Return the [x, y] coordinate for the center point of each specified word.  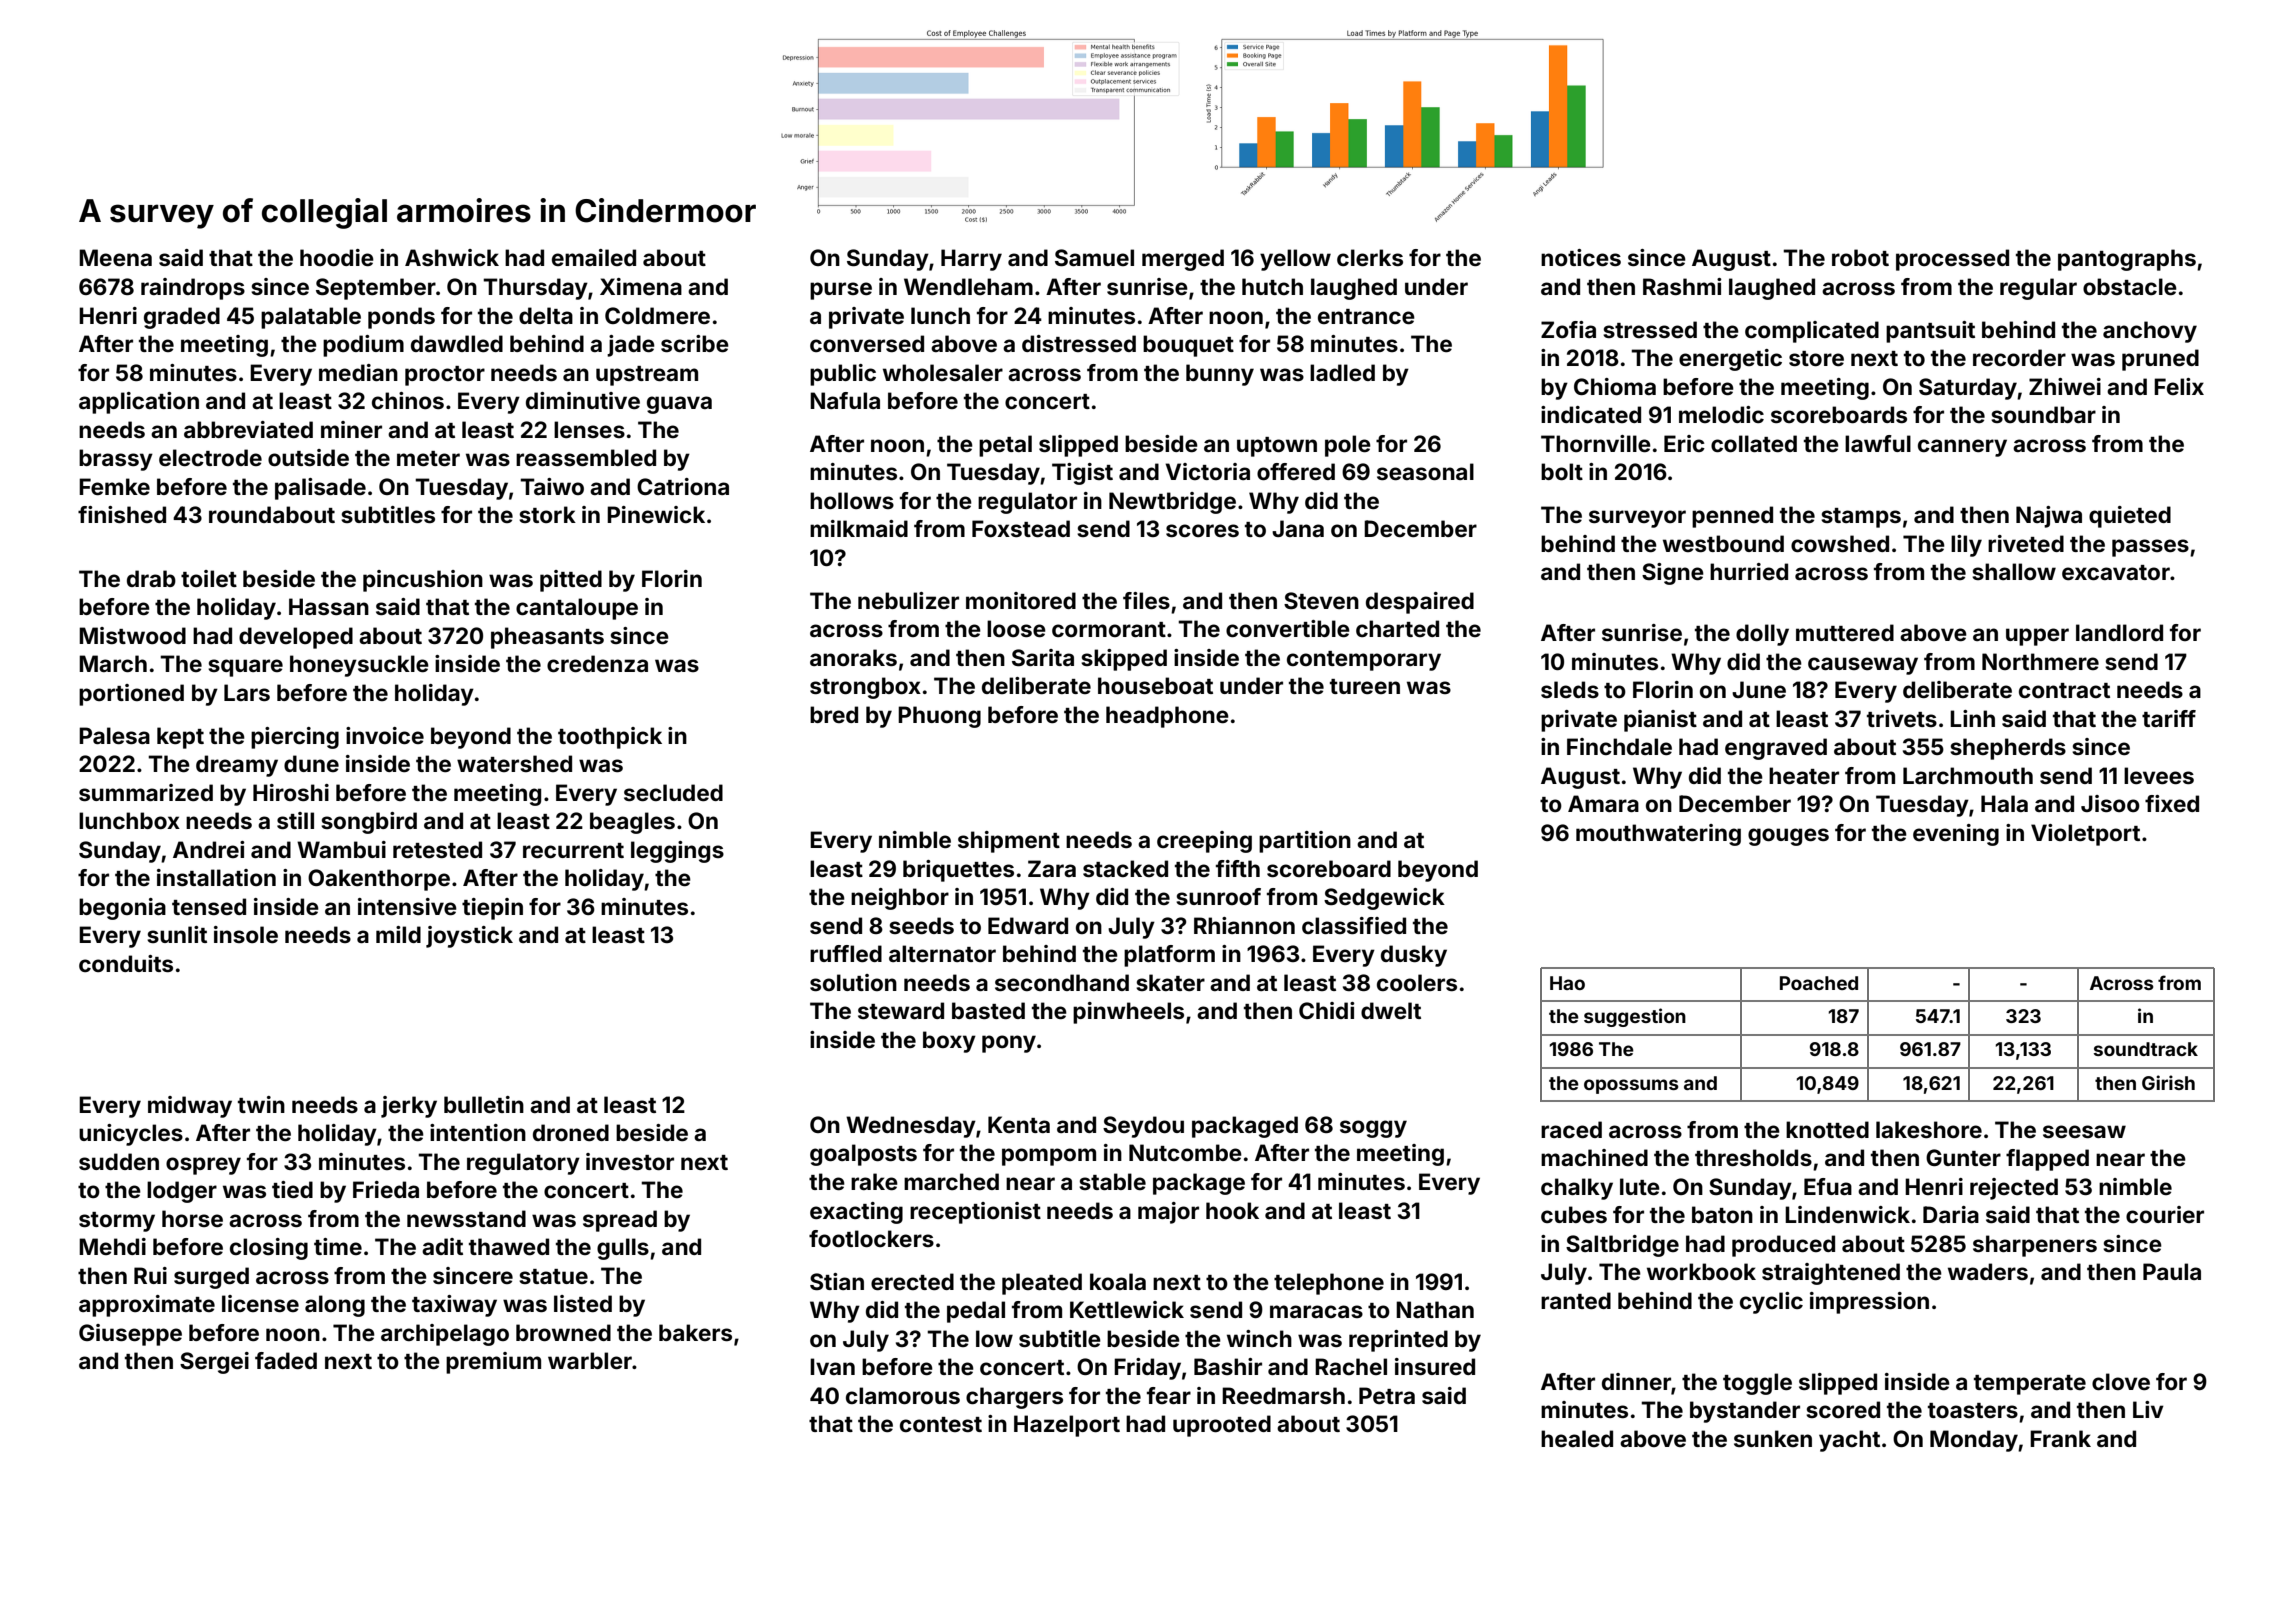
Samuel [1094, 258]
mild [398, 934]
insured [1435, 1366]
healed [1577, 1438]
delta [546, 315]
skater [1170, 982]
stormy [117, 1222]
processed [1952, 260]
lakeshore [1929, 1129]
